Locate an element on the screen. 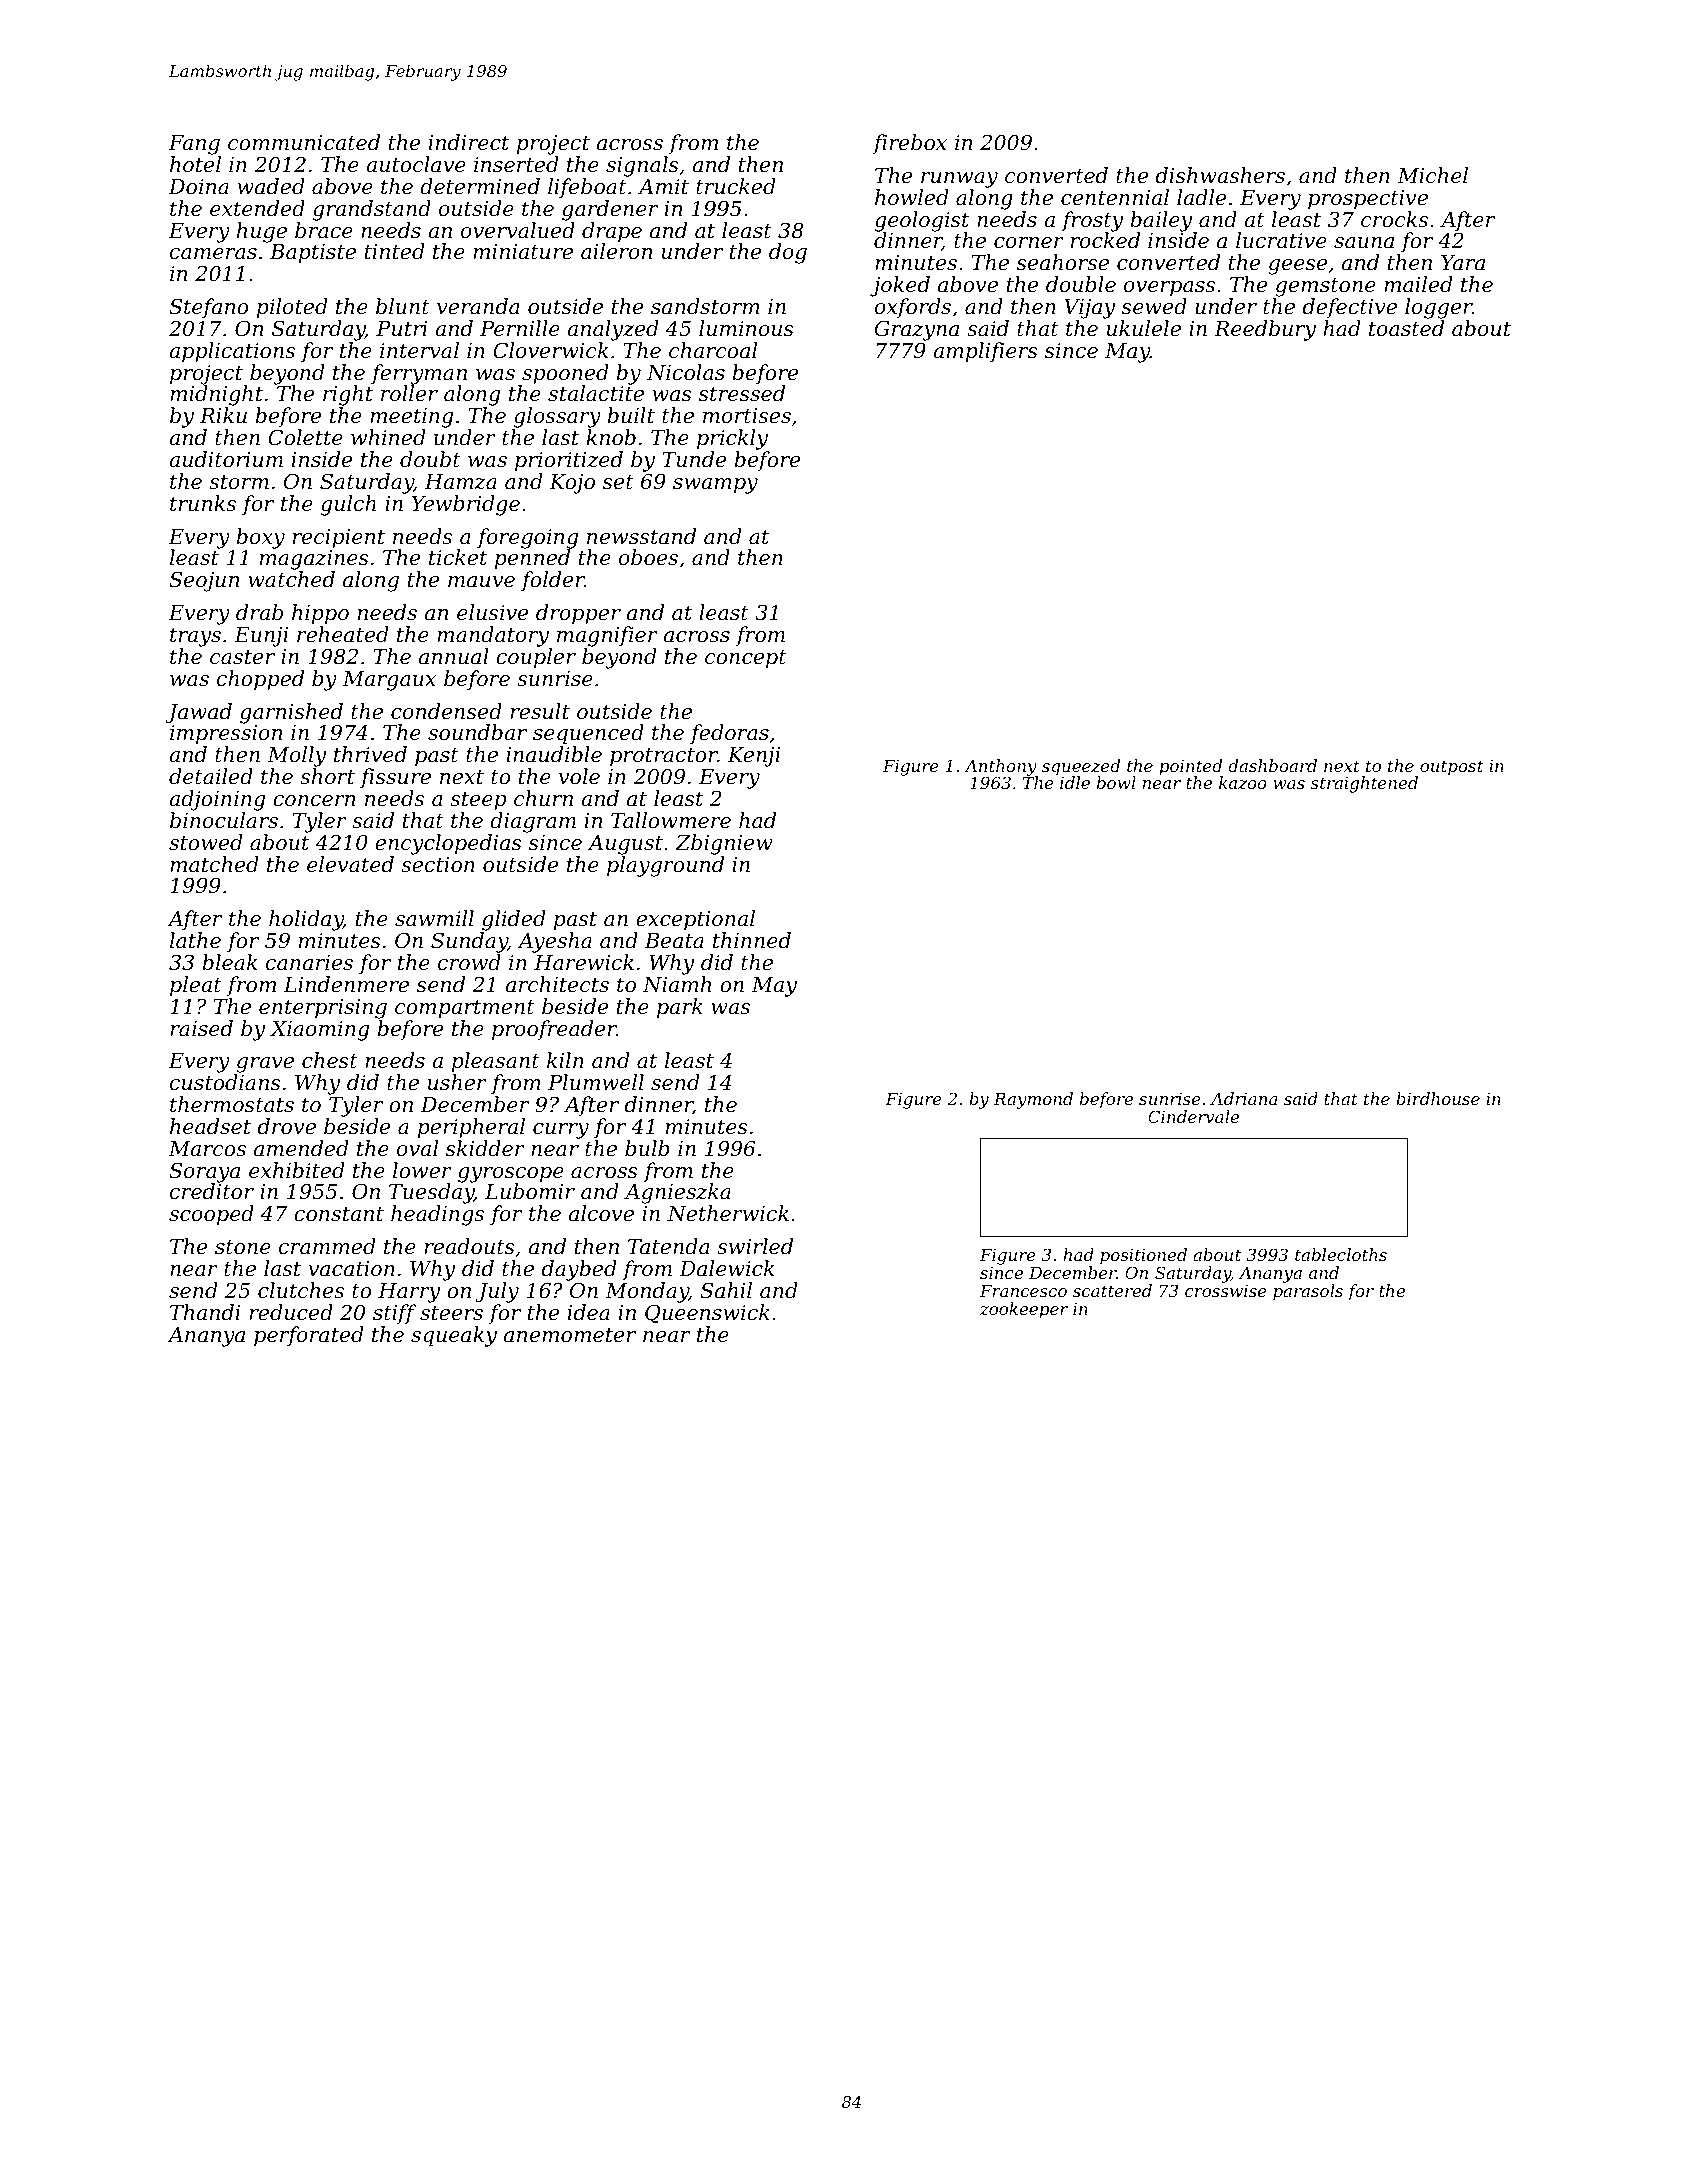 Image resolution: width=1683 pixels, height=2178 pixels. firebox is located at coordinates (910, 144).
